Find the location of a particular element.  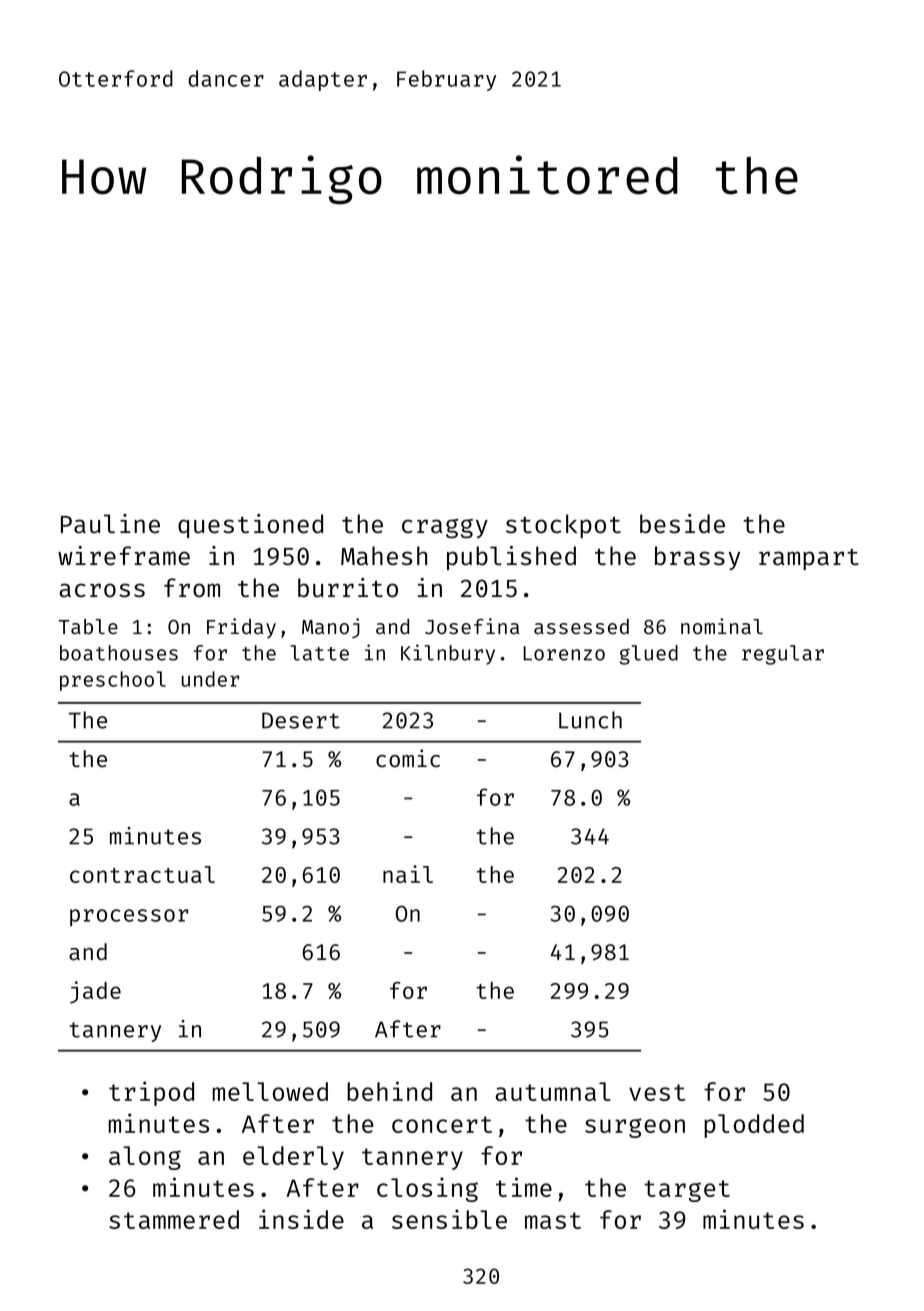

Lunch is located at coordinates (590, 720).
